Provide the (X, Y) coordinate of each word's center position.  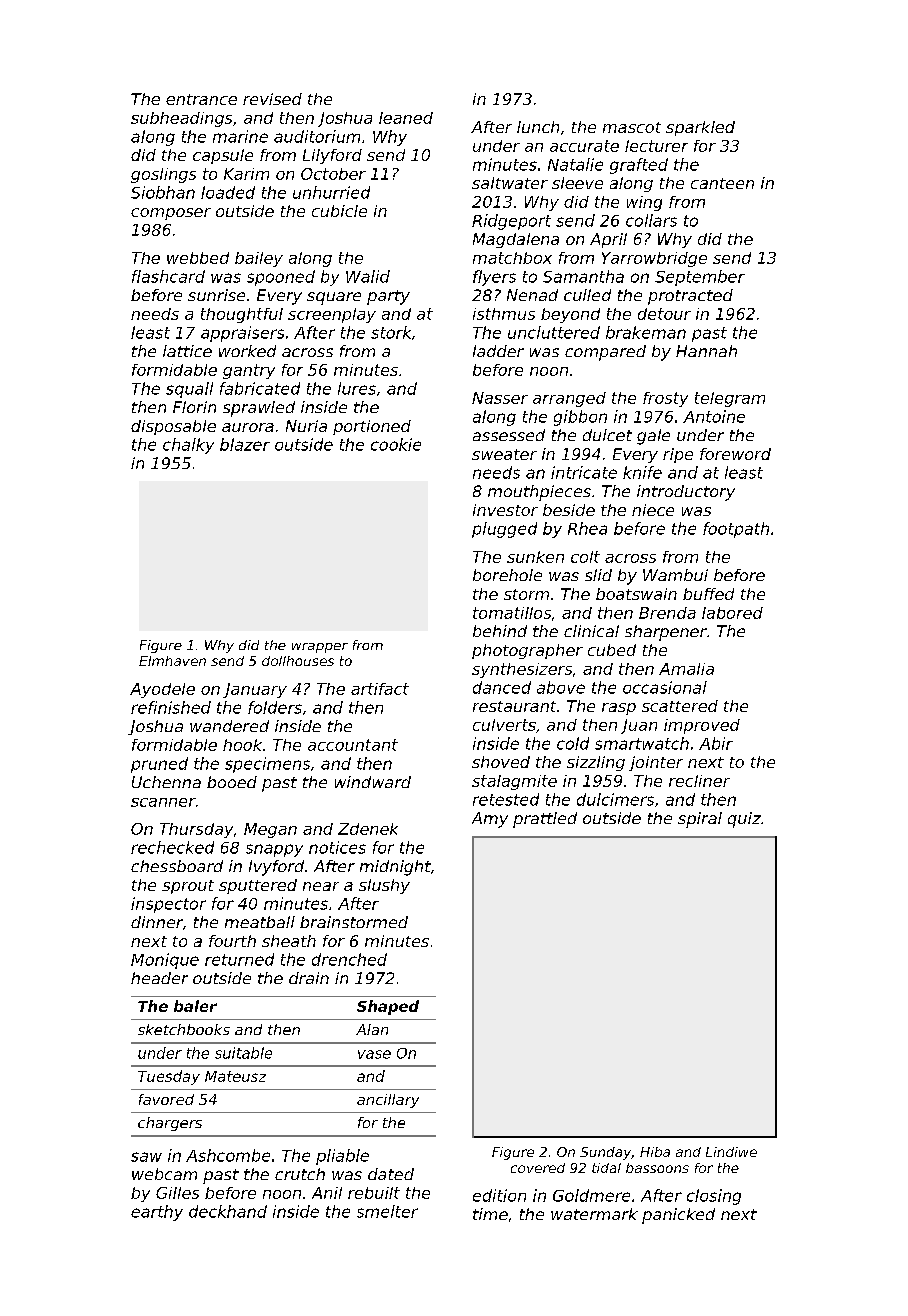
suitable (243, 1053)
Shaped (388, 1007)
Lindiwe (731, 1152)
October (333, 174)
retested (506, 799)
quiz (744, 820)
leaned (406, 118)
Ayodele (162, 690)
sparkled (700, 128)
